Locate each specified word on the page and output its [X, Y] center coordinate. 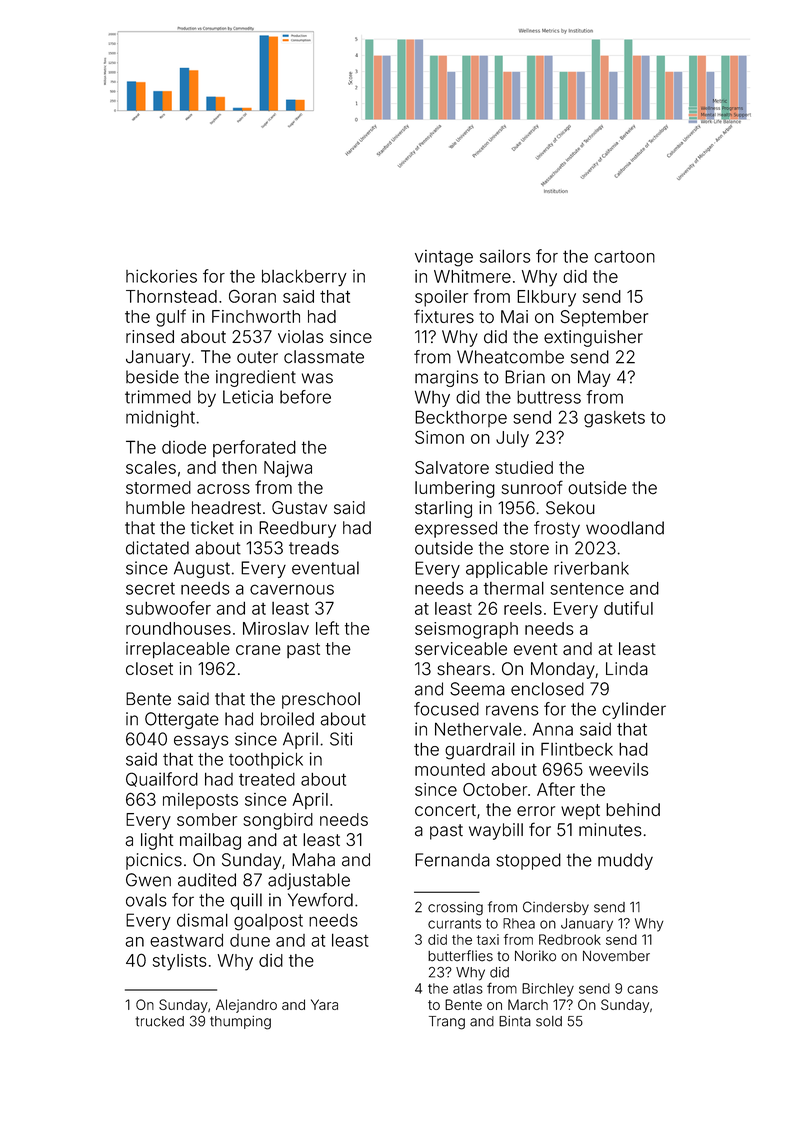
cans [642, 989]
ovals [146, 900]
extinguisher [593, 338]
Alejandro [246, 1006]
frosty [557, 529]
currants [454, 924]
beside [152, 377]
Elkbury [546, 298]
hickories [161, 276]
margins [446, 378]
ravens [512, 710]
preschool [321, 700]
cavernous [292, 589]
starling [443, 509]
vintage [444, 258]
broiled [287, 719]
